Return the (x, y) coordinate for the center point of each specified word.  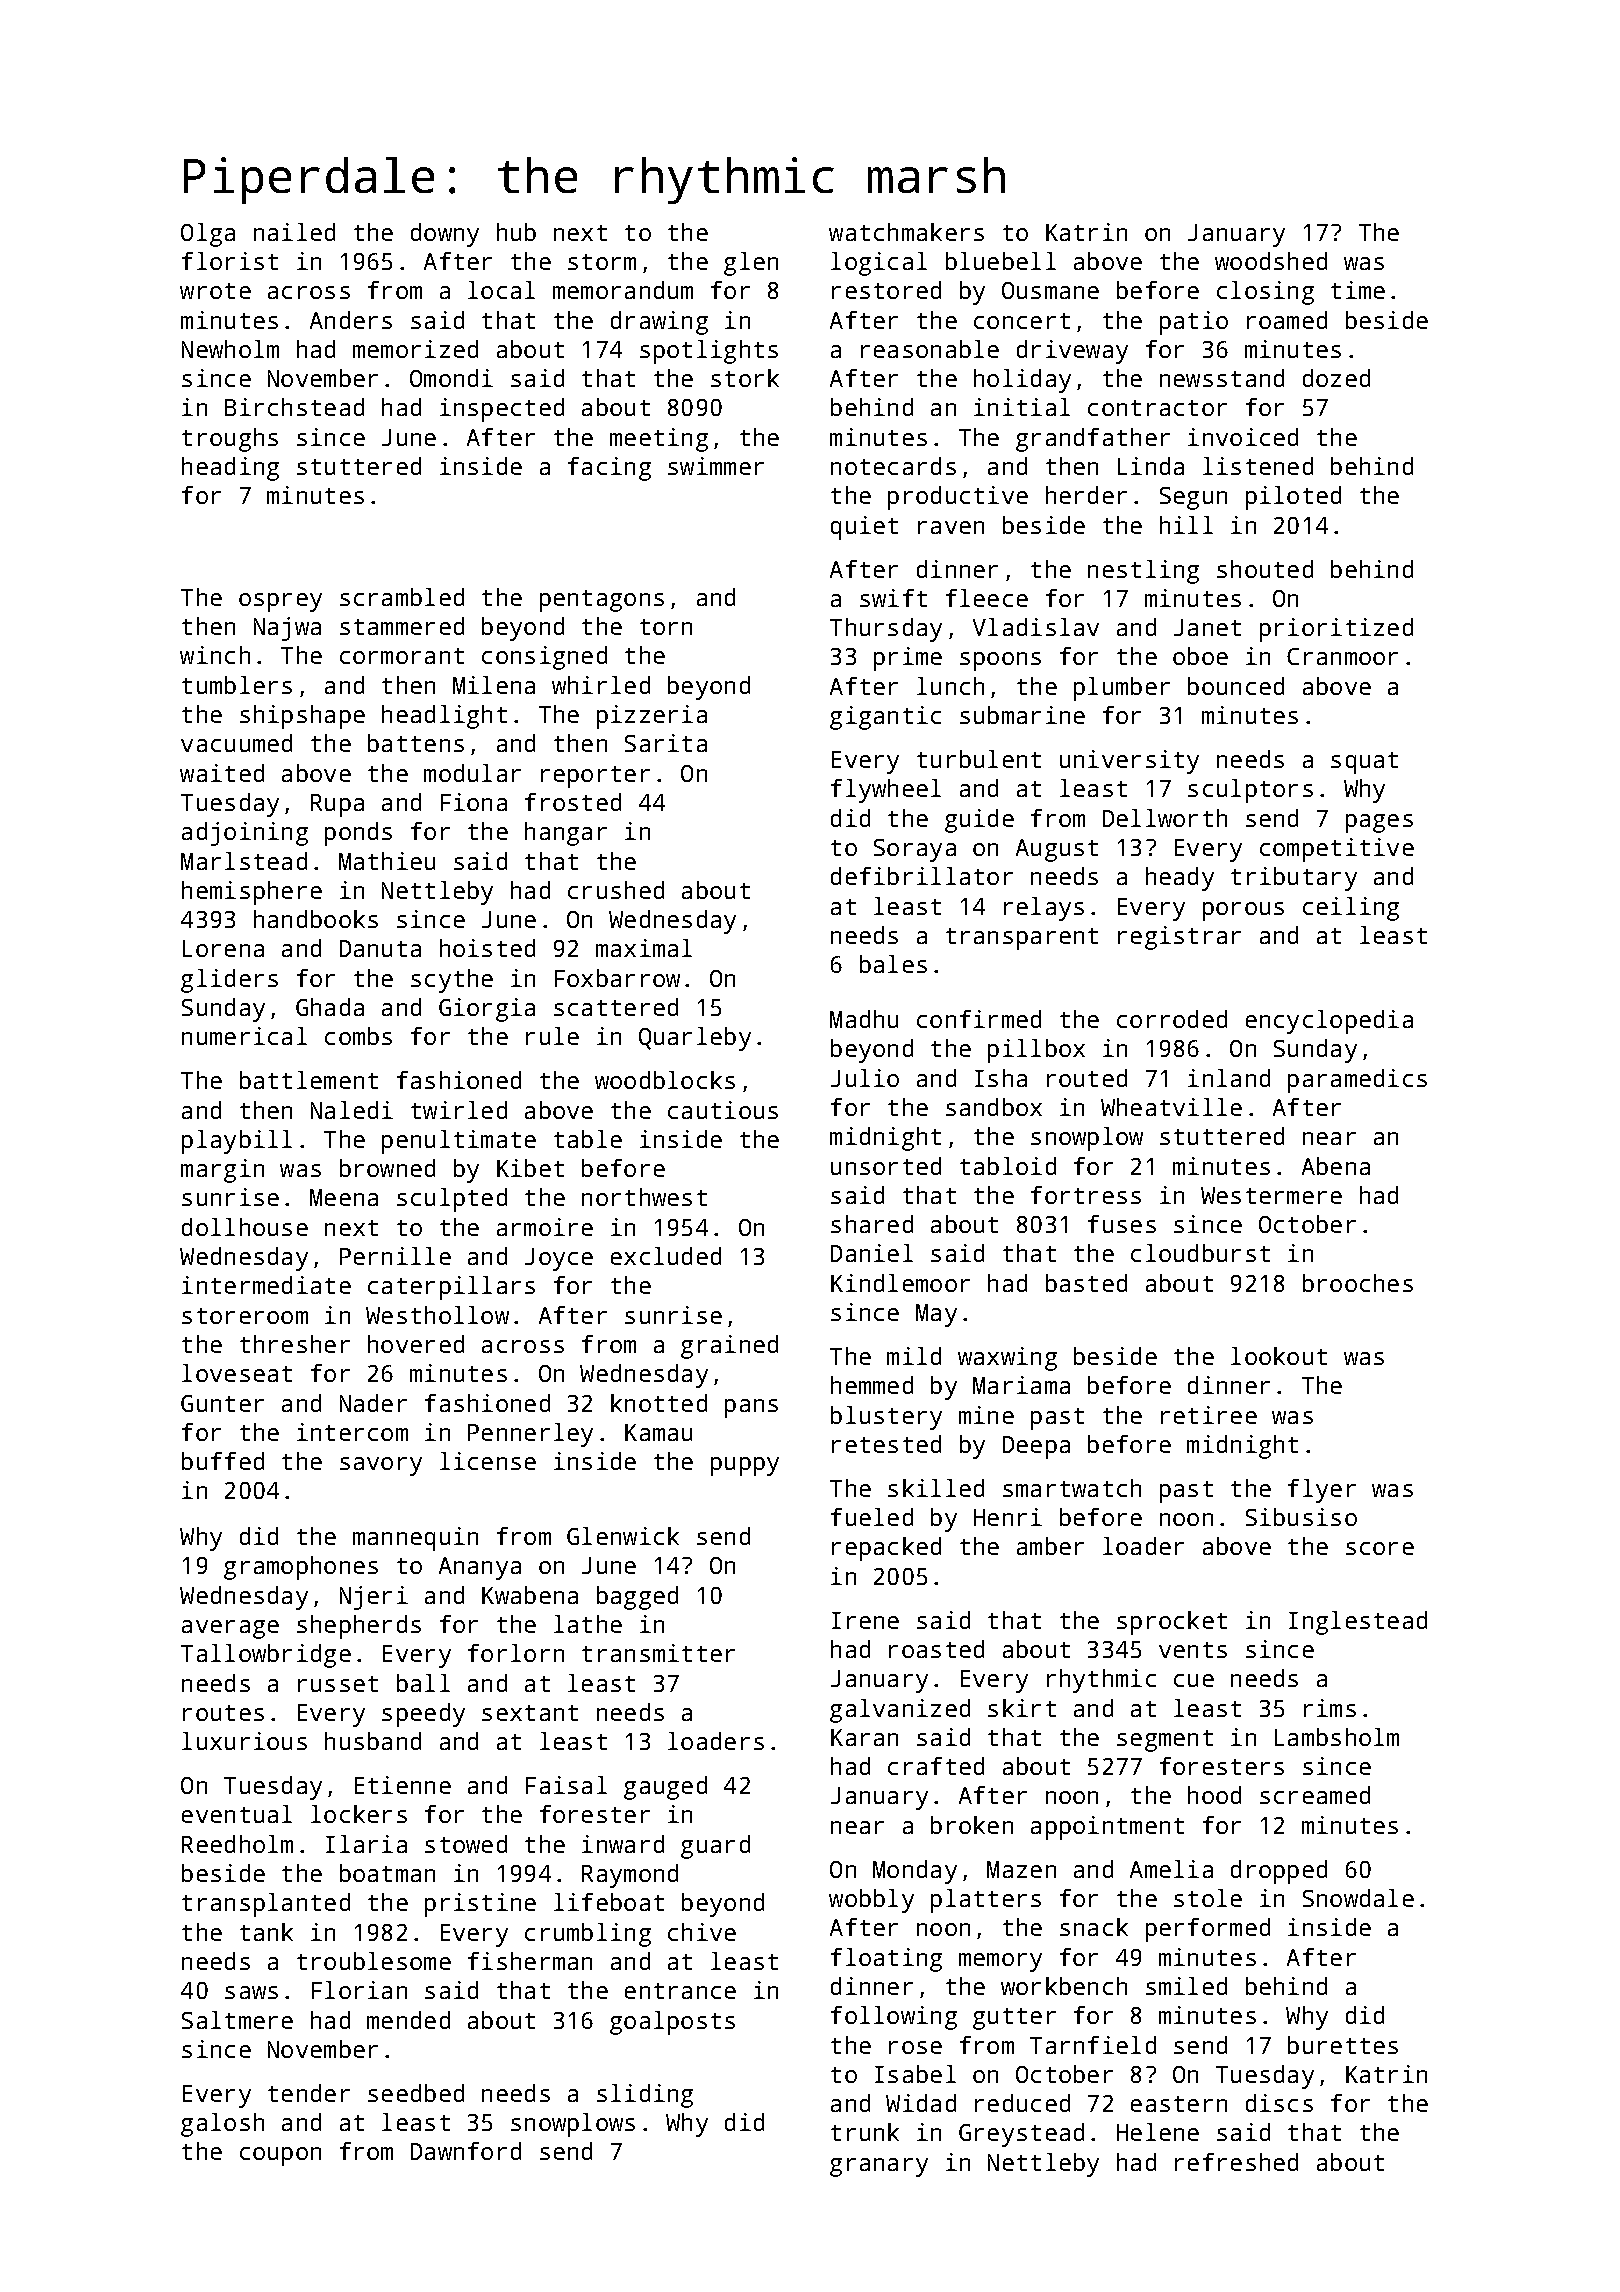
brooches (1358, 1283)
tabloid (1008, 1166)
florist (230, 261)
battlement (309, 1080)
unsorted (886, 1166)
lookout (1279, 1356)
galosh (222, 2125)
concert (1022, 321)
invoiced (1243, 437)
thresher (295, 1344)
